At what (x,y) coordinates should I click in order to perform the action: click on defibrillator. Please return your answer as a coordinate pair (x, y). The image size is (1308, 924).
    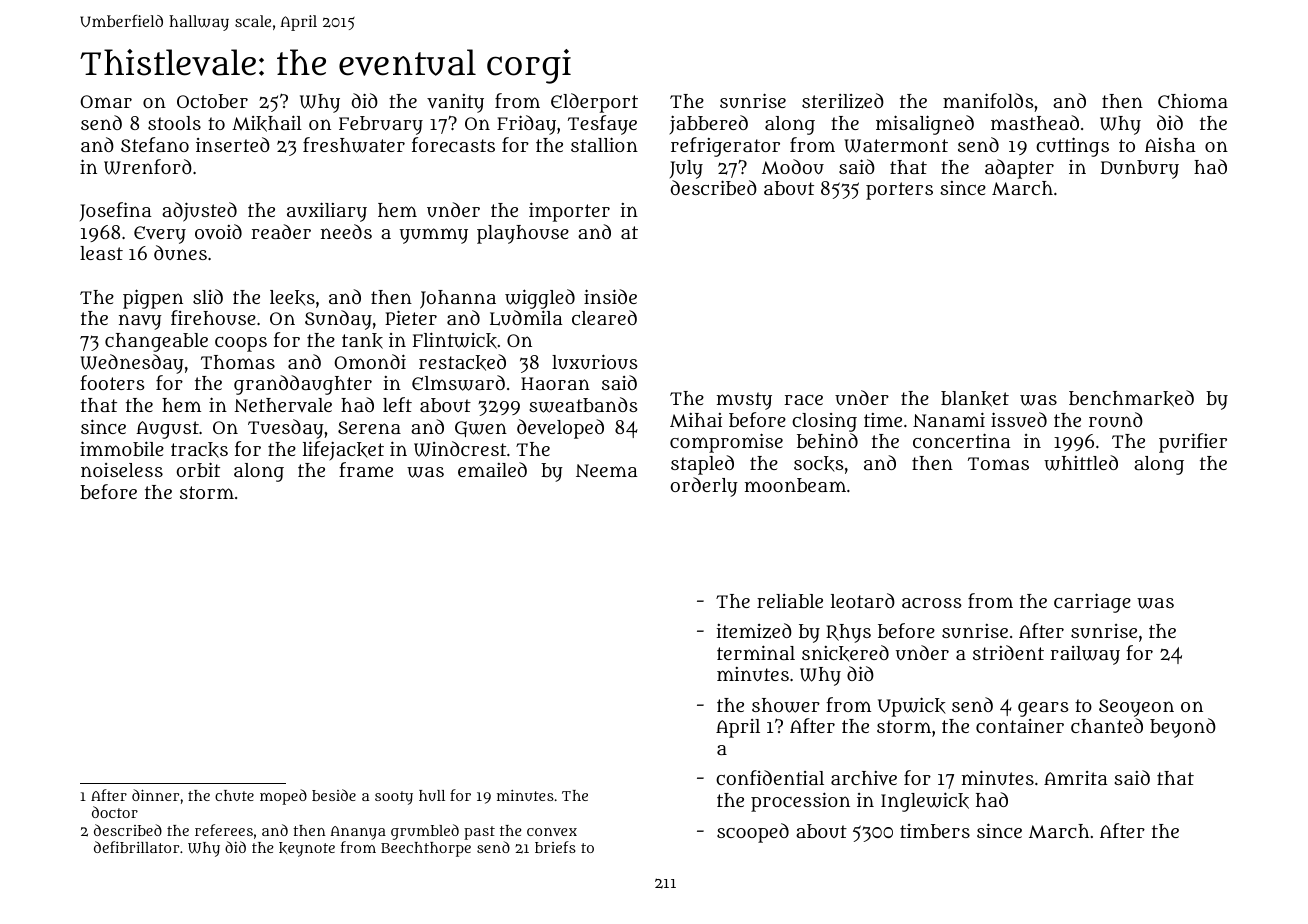
    Looking at the image, I should click on (136, 847).
